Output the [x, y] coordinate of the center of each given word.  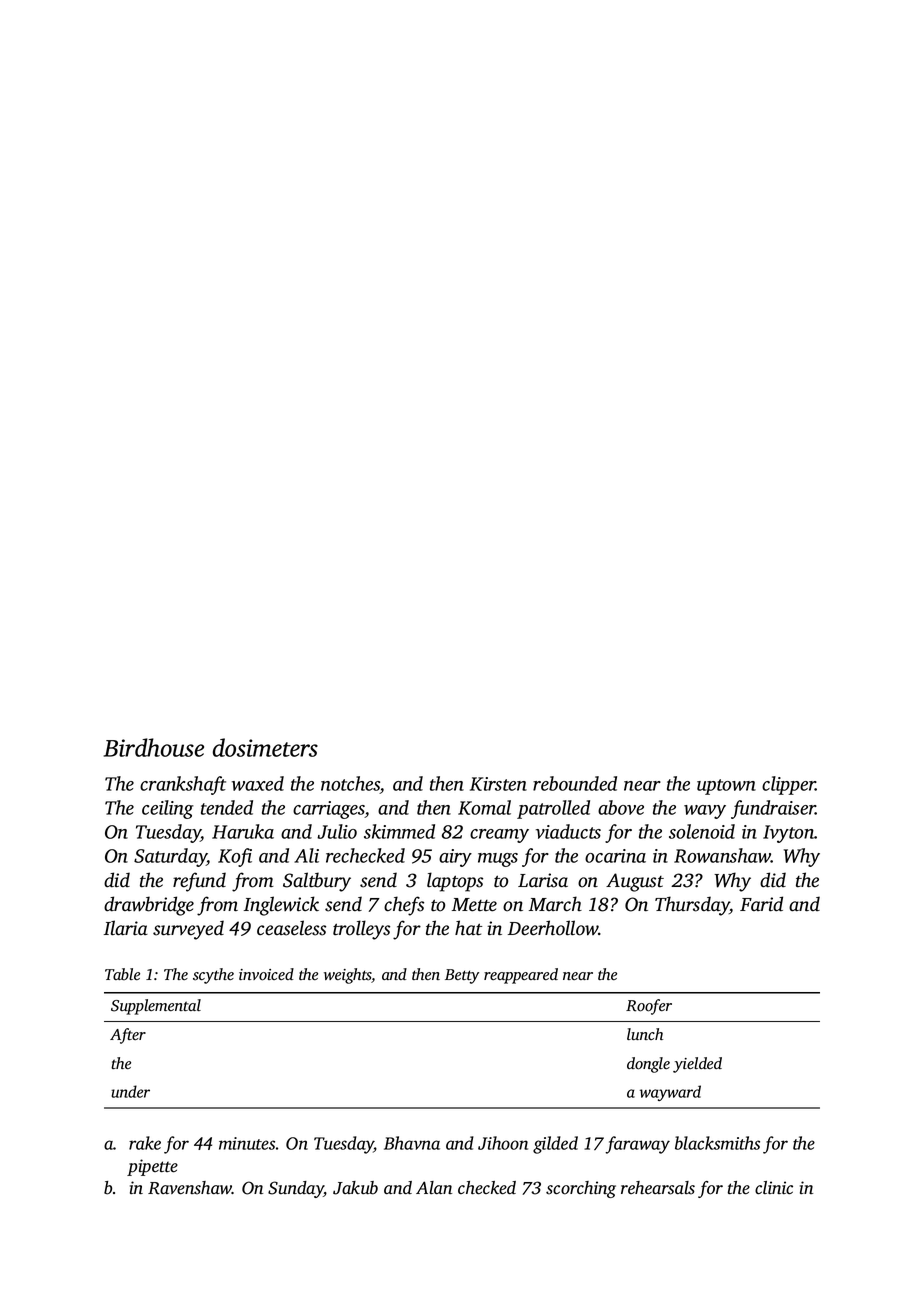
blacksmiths [717, 1143]
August [635, 882]
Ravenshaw [190, 1188]
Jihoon [503, 1143]
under [130, 1091]
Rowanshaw [722, 855]
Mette [474, 905]
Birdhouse [154, 747]
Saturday [170, 857]
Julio [337, 831]
